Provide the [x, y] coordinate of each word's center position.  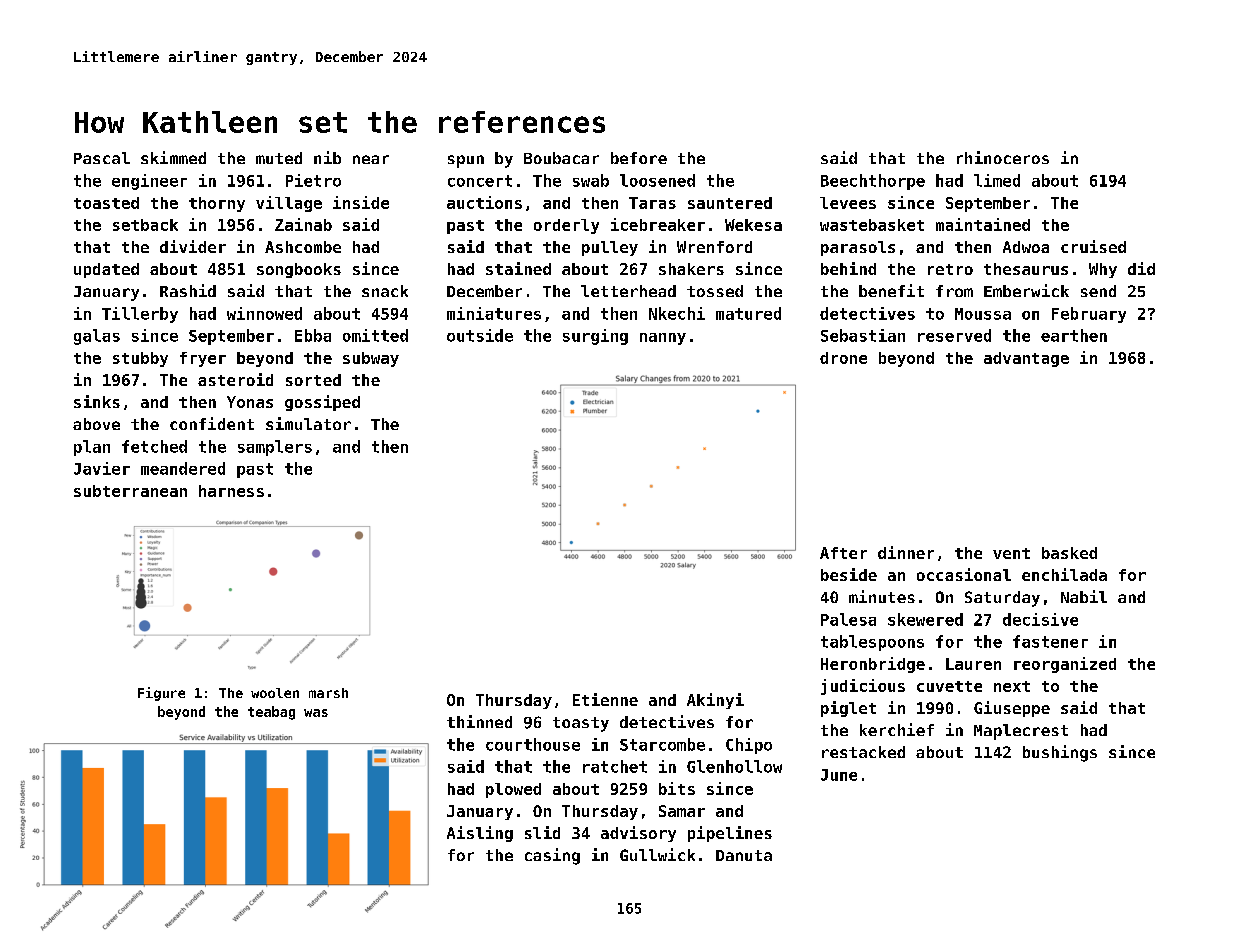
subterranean [130, 491]
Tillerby [140, 315]
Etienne [605, 699]
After [843, 553]
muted [279, 158]
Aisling [480, 834]
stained [518, 268]
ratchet [615, 766]
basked [1069, 553]
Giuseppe [1012, 709]
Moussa [983, 314]
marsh [328, 693]
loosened [657, 180]
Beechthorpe [873, 182]
